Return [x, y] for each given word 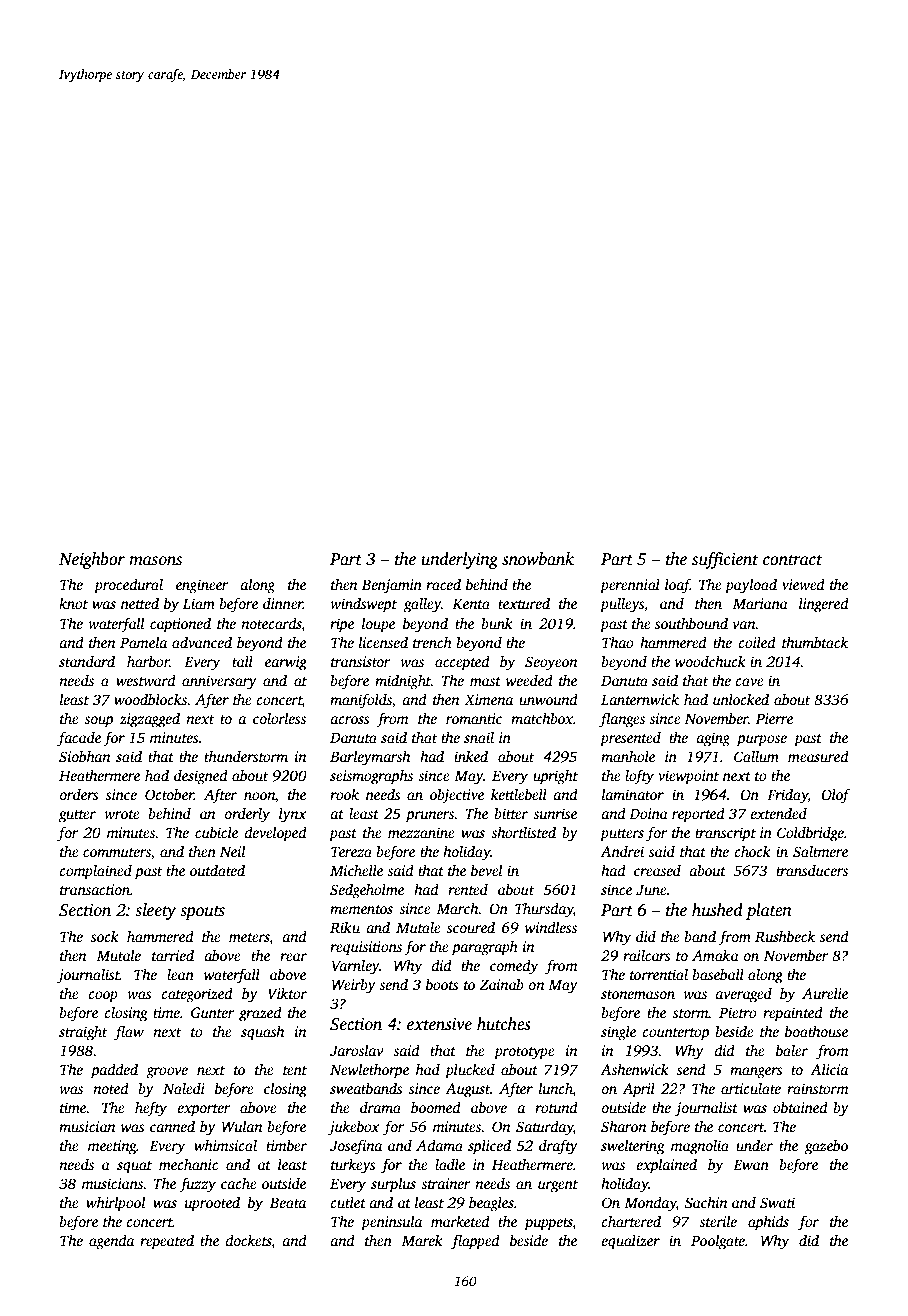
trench [432, 642]
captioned [180, 625]
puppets [548, 1224]
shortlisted [523, 832]
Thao [618, 642]
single [618, 1033]
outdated [217, 870]
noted [111, 1088]
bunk [497, 623]
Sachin [706, 1202]
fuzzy [197, 1185]
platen [769, 911]
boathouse [816, 1031]
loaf [677, 586]
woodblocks [150, 699]
